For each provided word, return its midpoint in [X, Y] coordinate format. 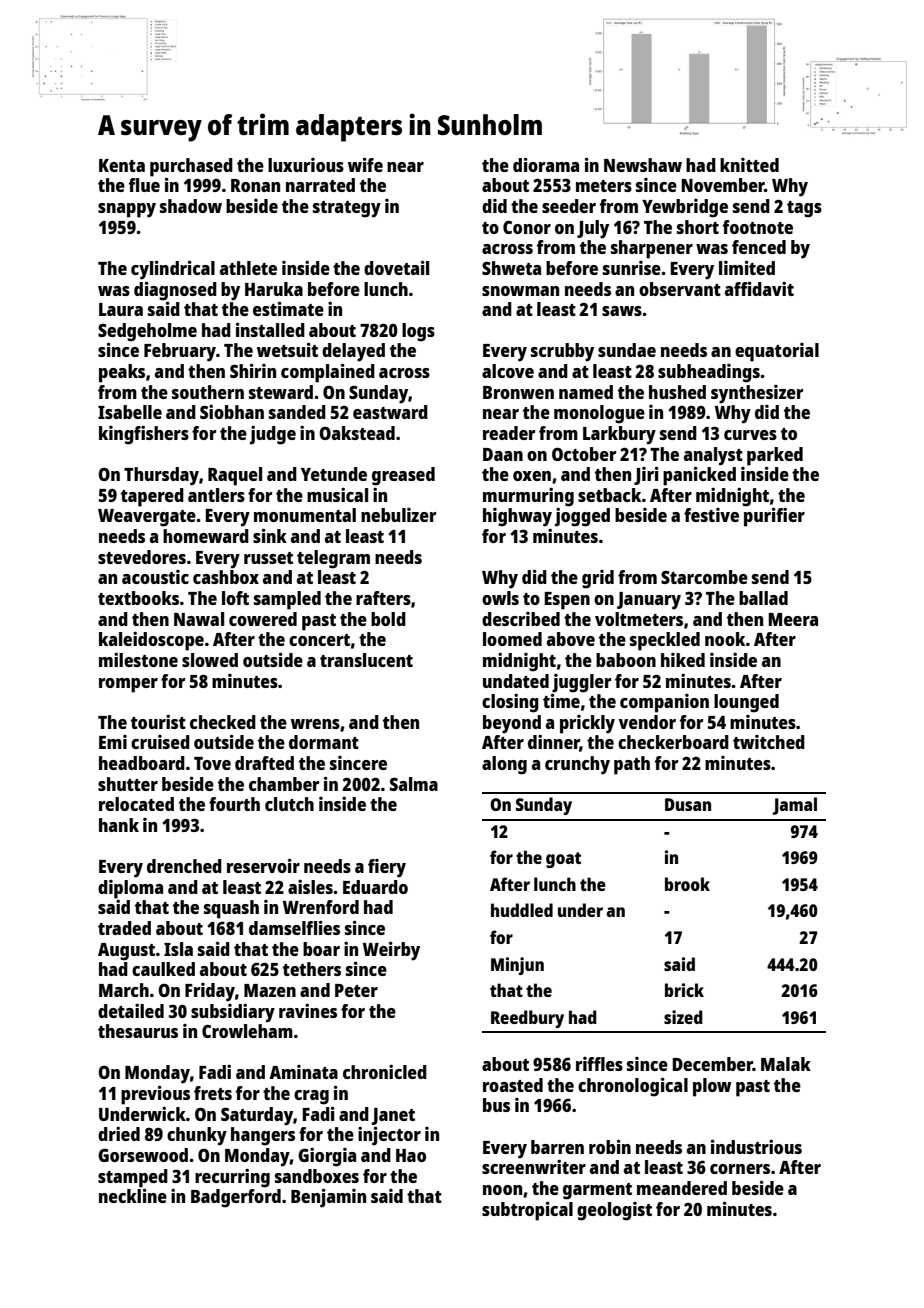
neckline [133, 1195]
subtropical [527, 1211]
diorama [546, 164]
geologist [614, 1211]
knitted [749, 165]
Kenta [122, 165]
